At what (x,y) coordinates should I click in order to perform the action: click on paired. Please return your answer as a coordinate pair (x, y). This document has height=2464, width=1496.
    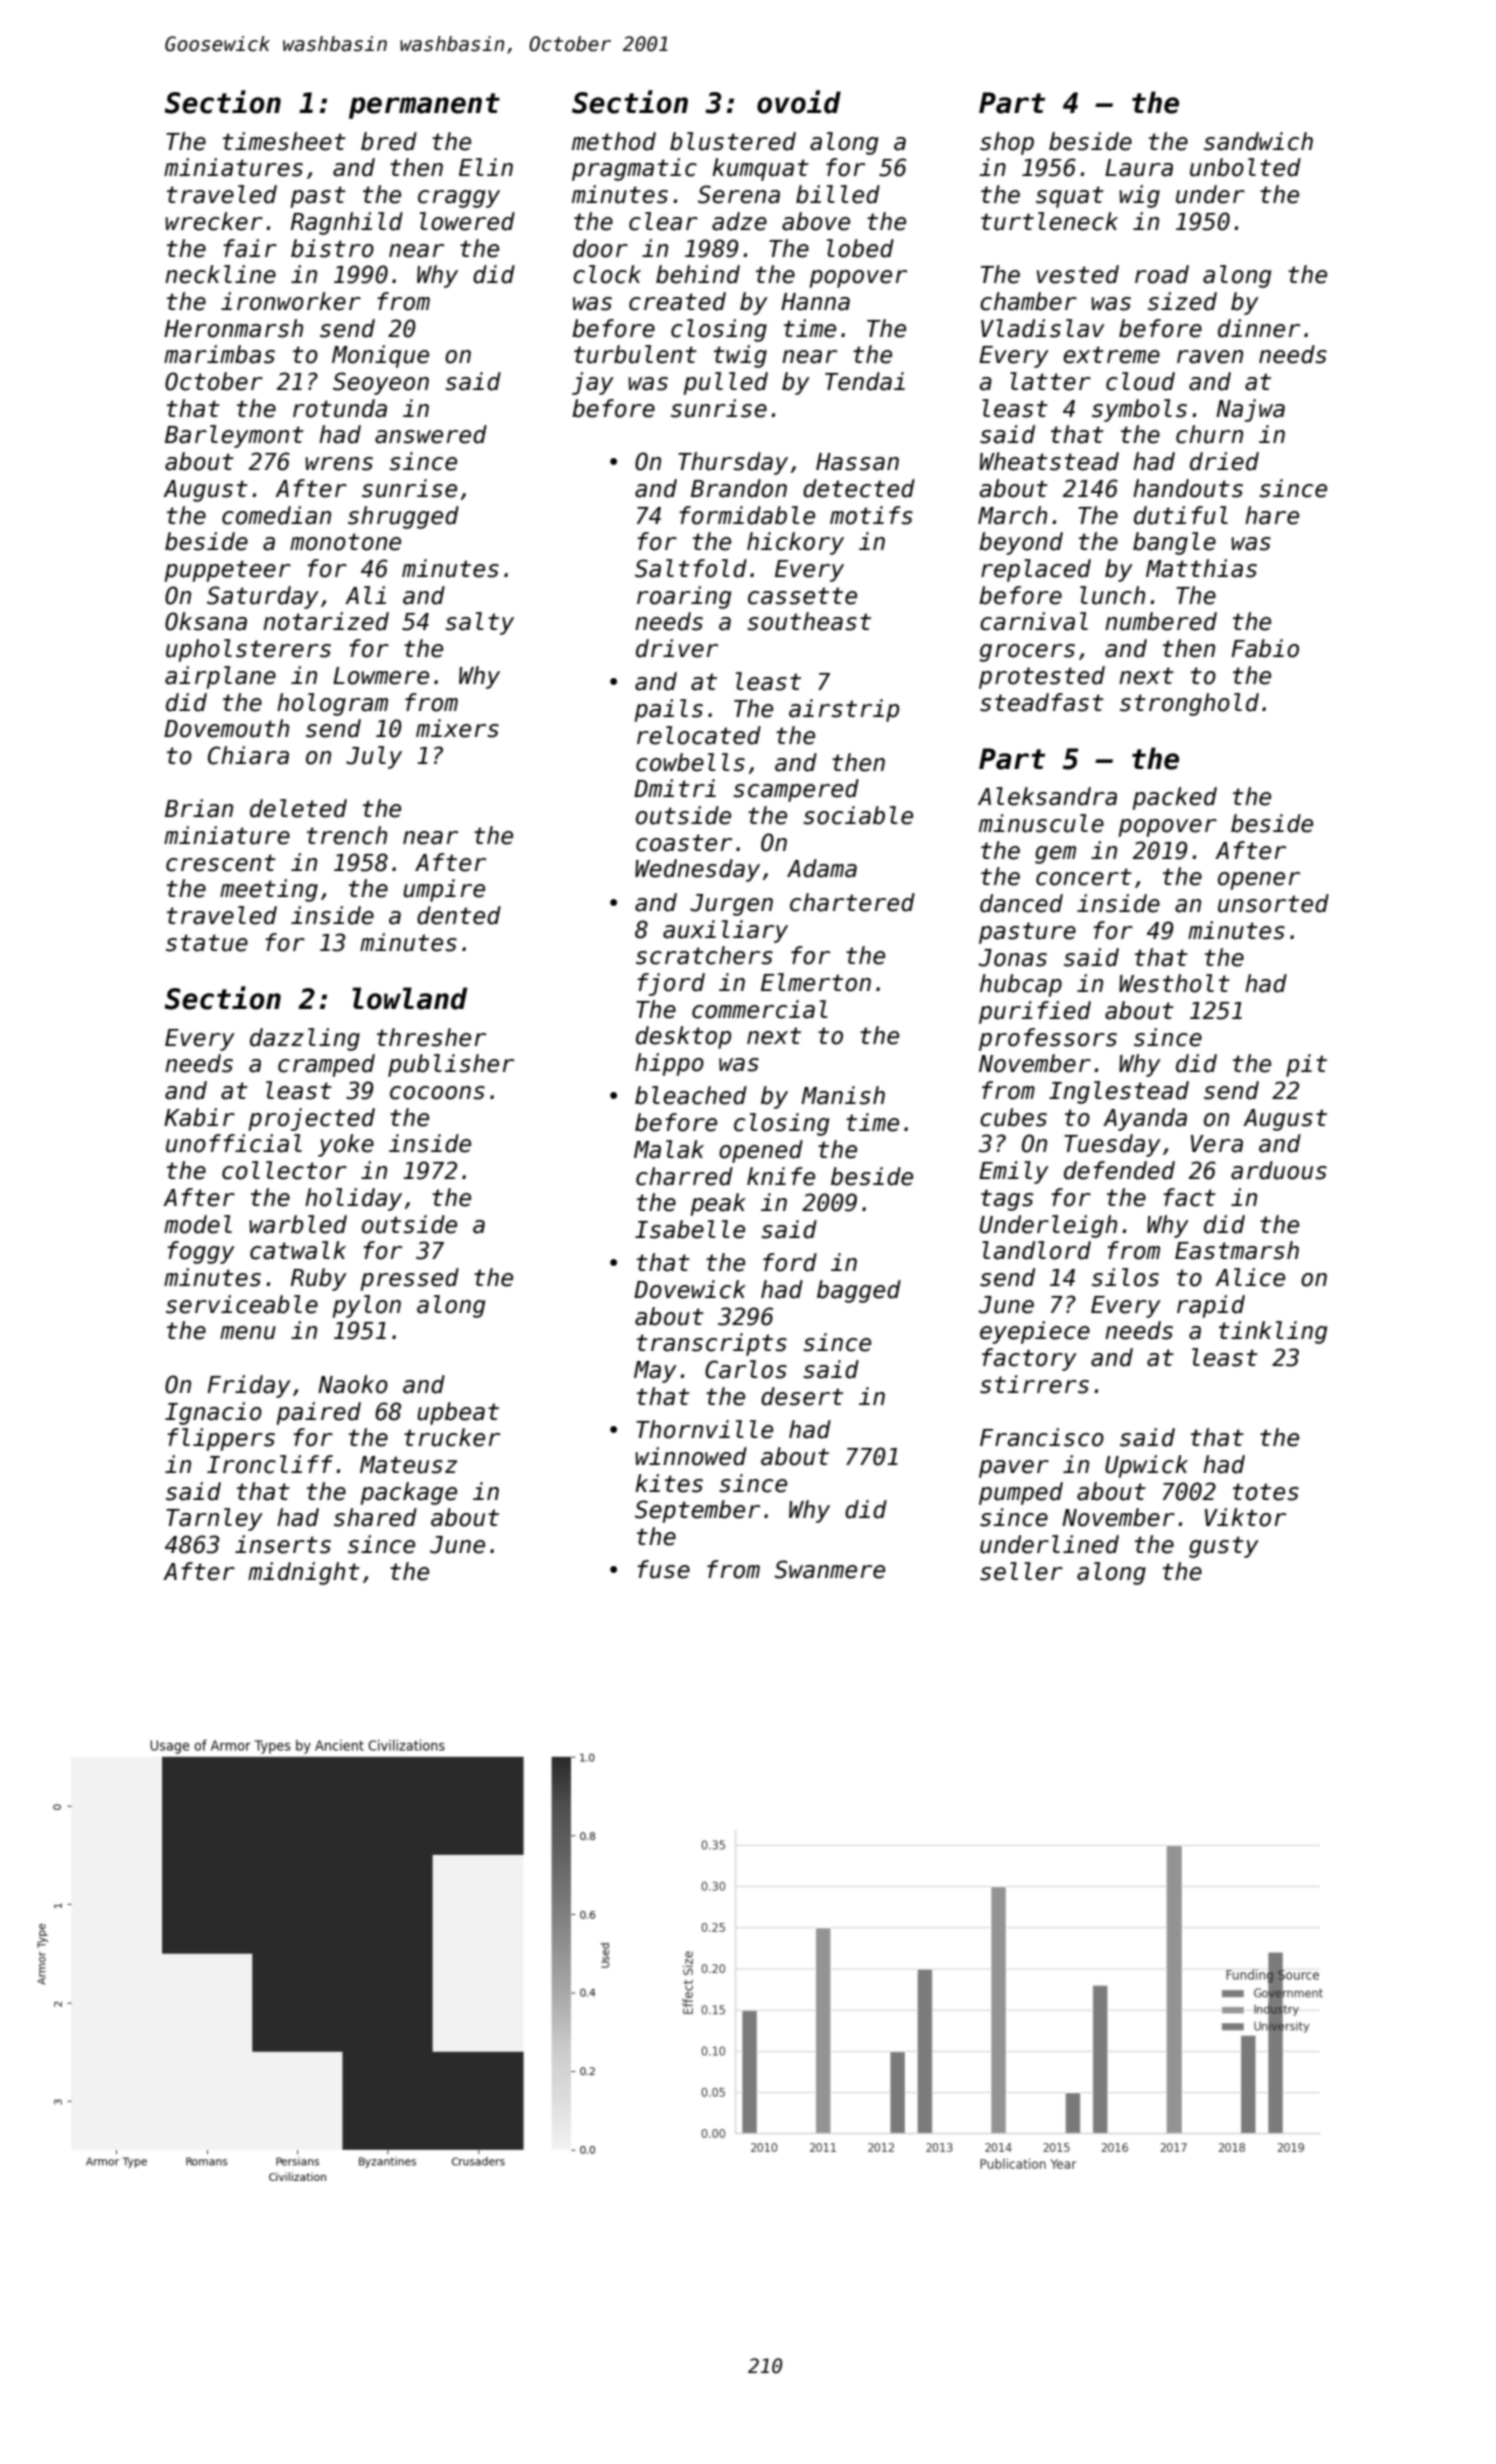
    Looking at the image, I should click on (319, 1413).
